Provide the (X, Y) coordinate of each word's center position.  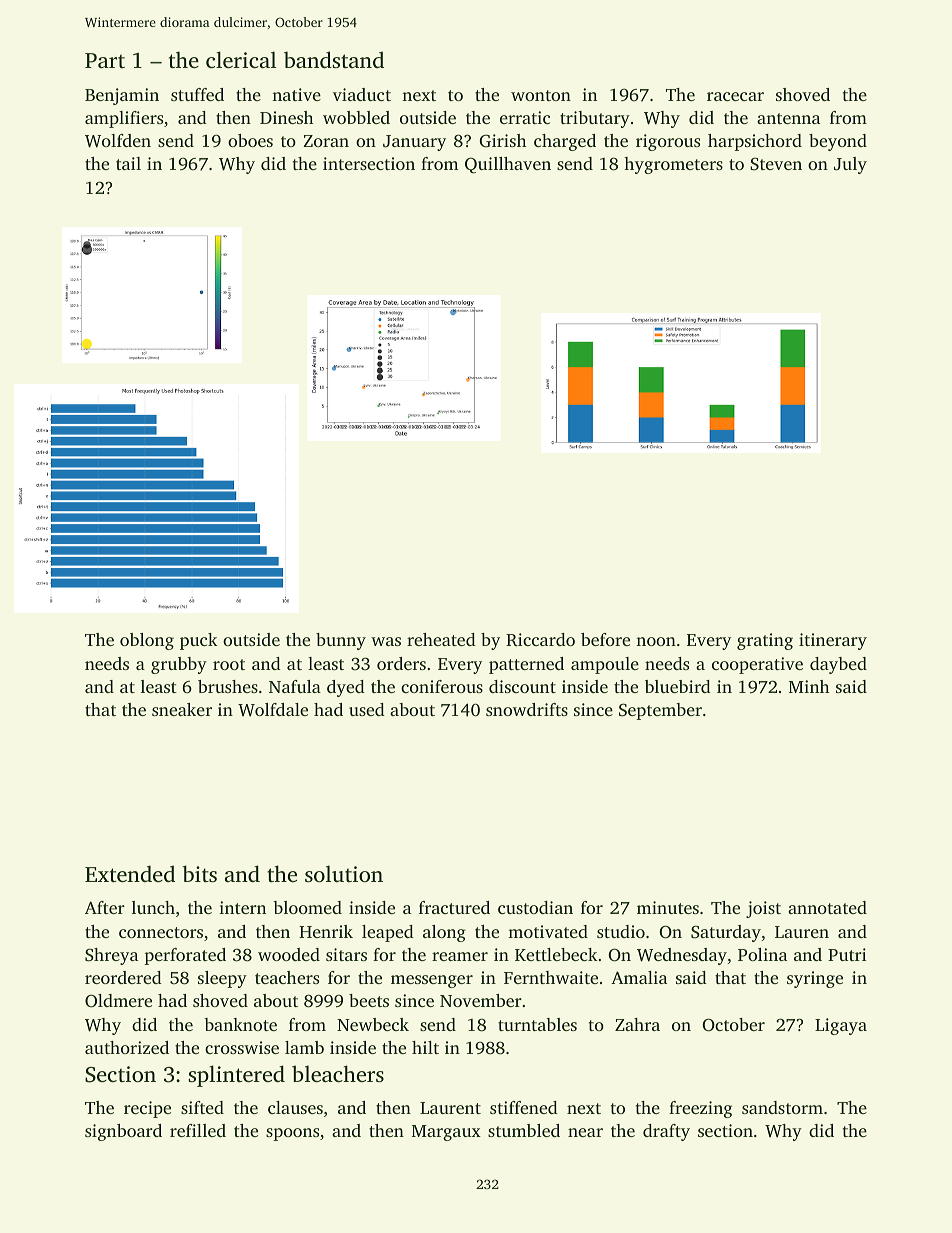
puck (199, 641)
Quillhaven (508, 165)
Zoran (326, 141)
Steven (776, 164)
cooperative (757, 665)
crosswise (242, 1047)
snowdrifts (527, 709)
